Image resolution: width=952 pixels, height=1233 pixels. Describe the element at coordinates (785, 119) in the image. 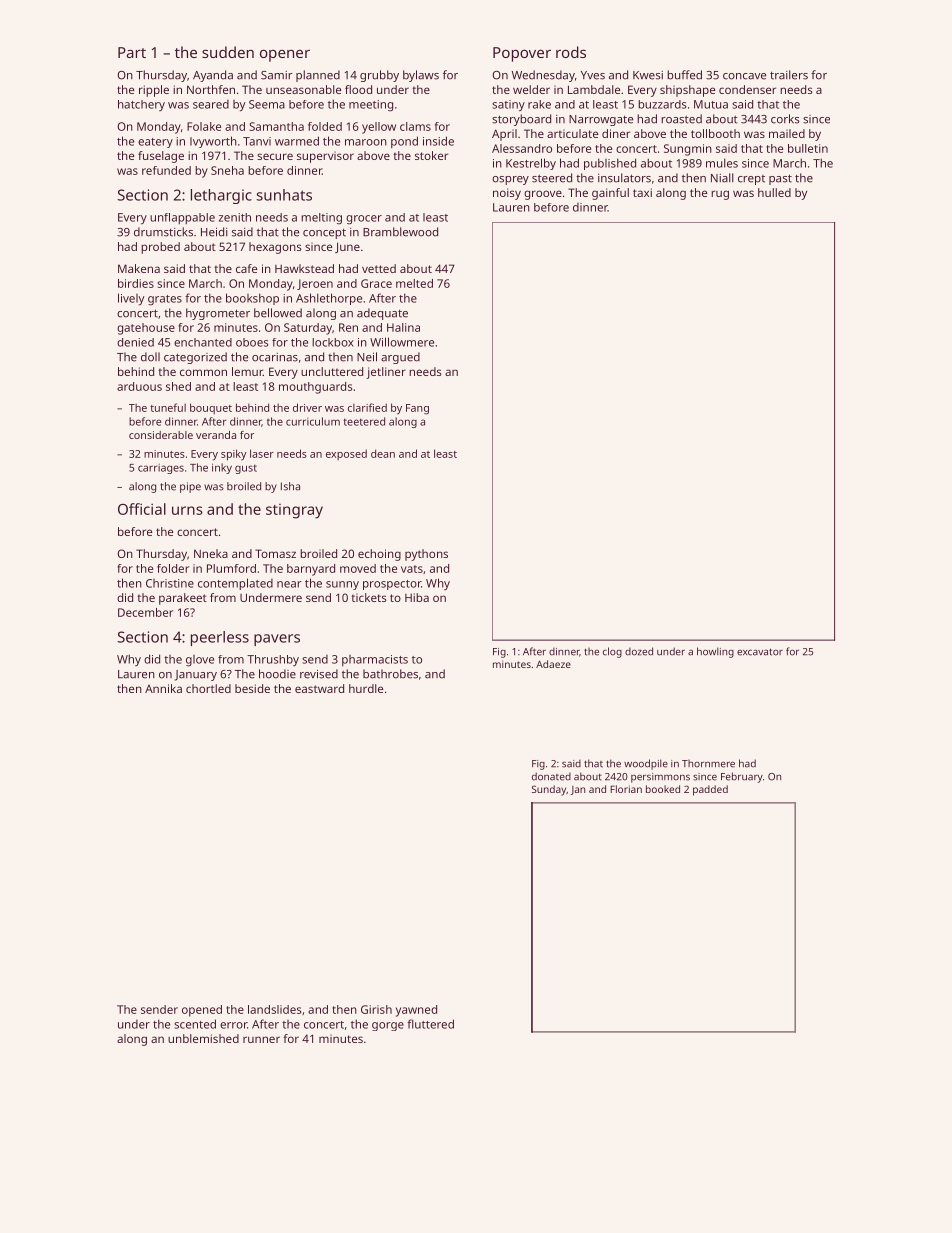

I see `corks` at that location.
